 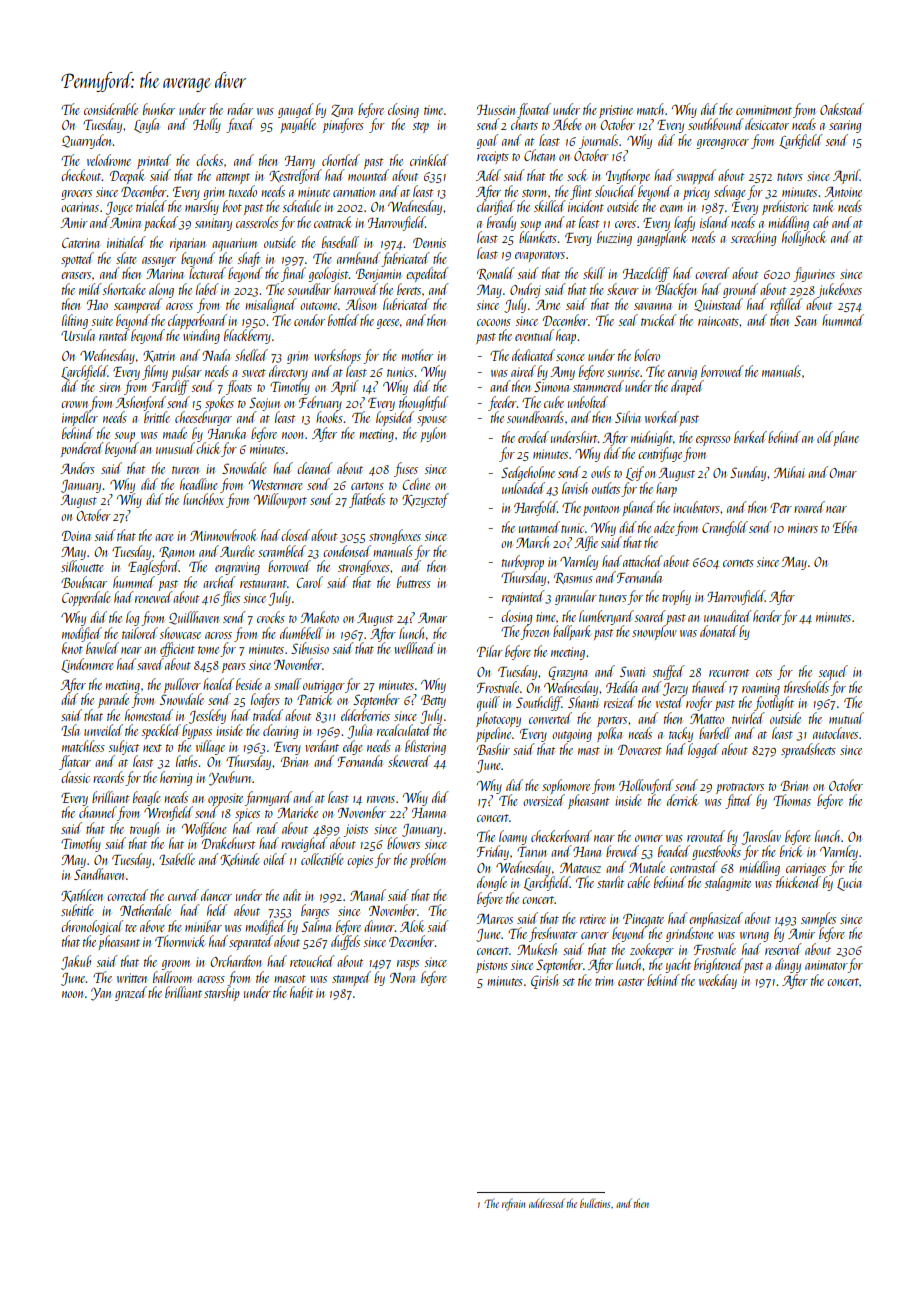 What do you see at coordinates (595, 1203) in the screenshot?
I see `bulletins` at bounding box center [595, 1203].
